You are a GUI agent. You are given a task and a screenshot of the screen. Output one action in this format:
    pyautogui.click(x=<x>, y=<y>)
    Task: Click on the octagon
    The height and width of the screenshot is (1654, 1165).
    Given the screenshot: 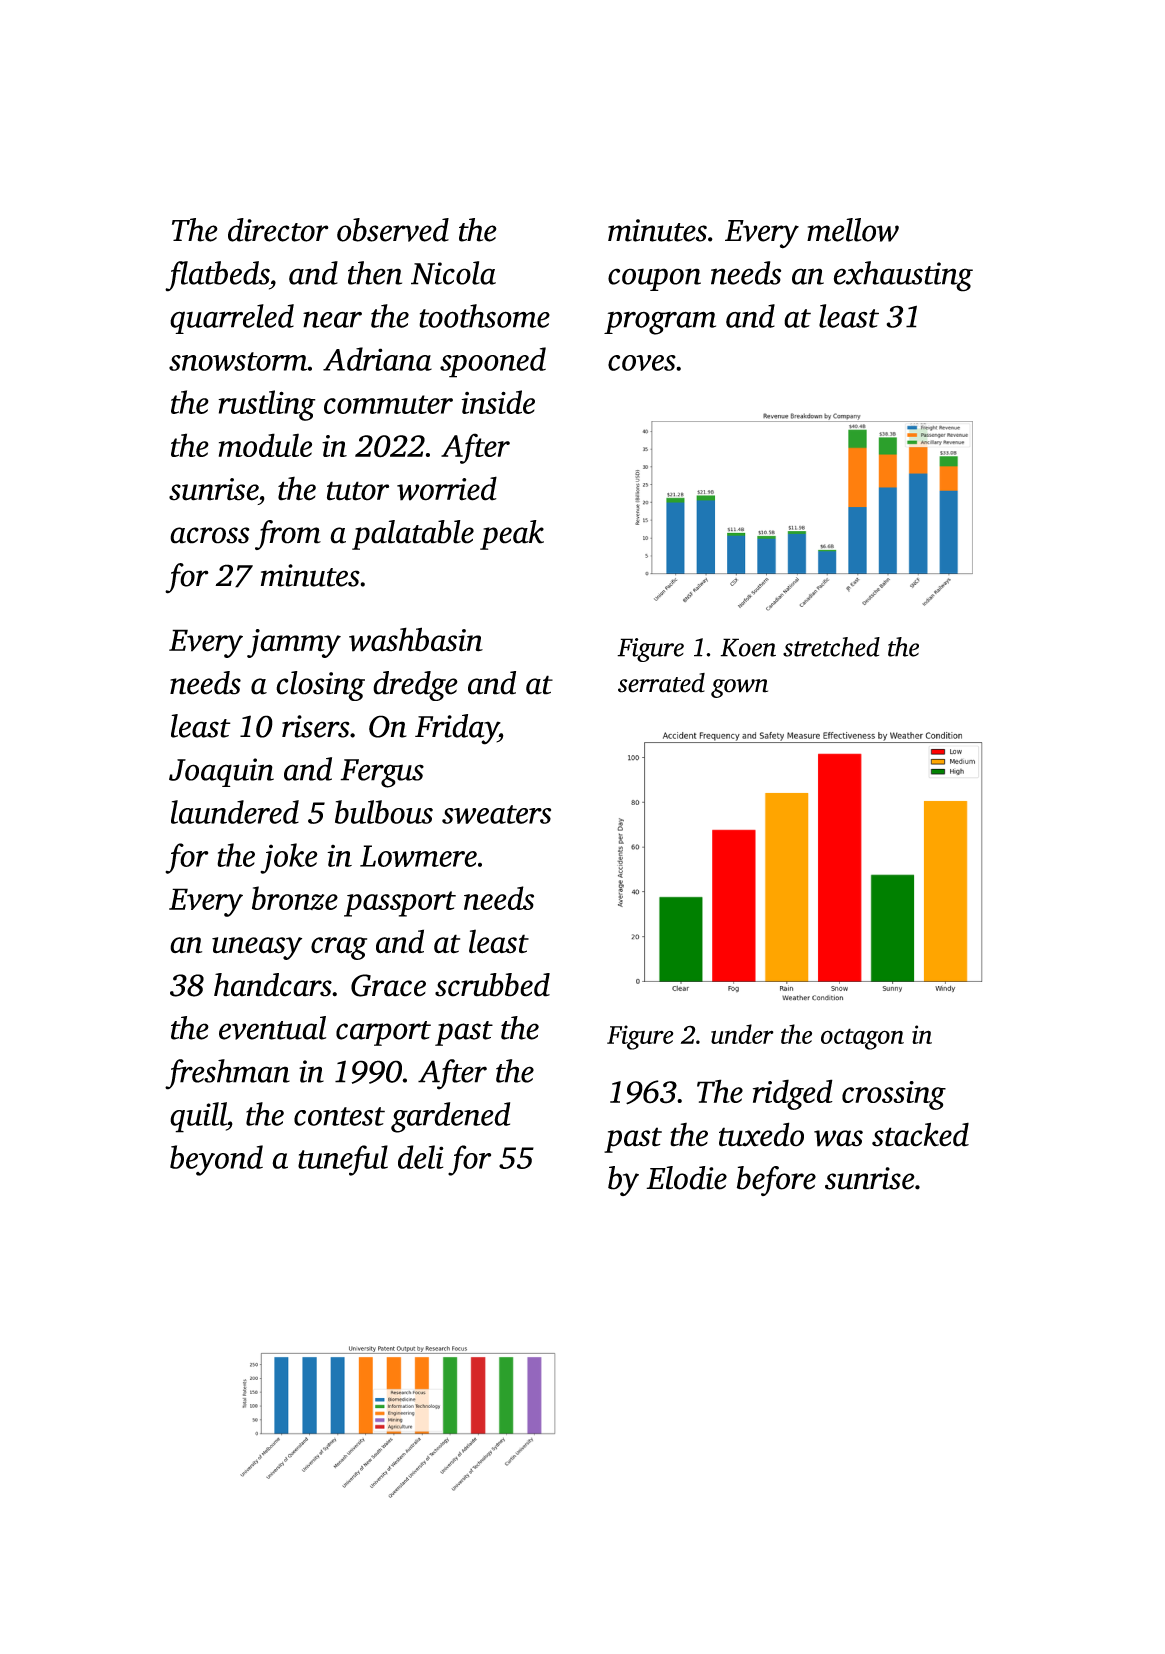 What is the action you would take?
    pyautogui.click(x=862, y=1039)
